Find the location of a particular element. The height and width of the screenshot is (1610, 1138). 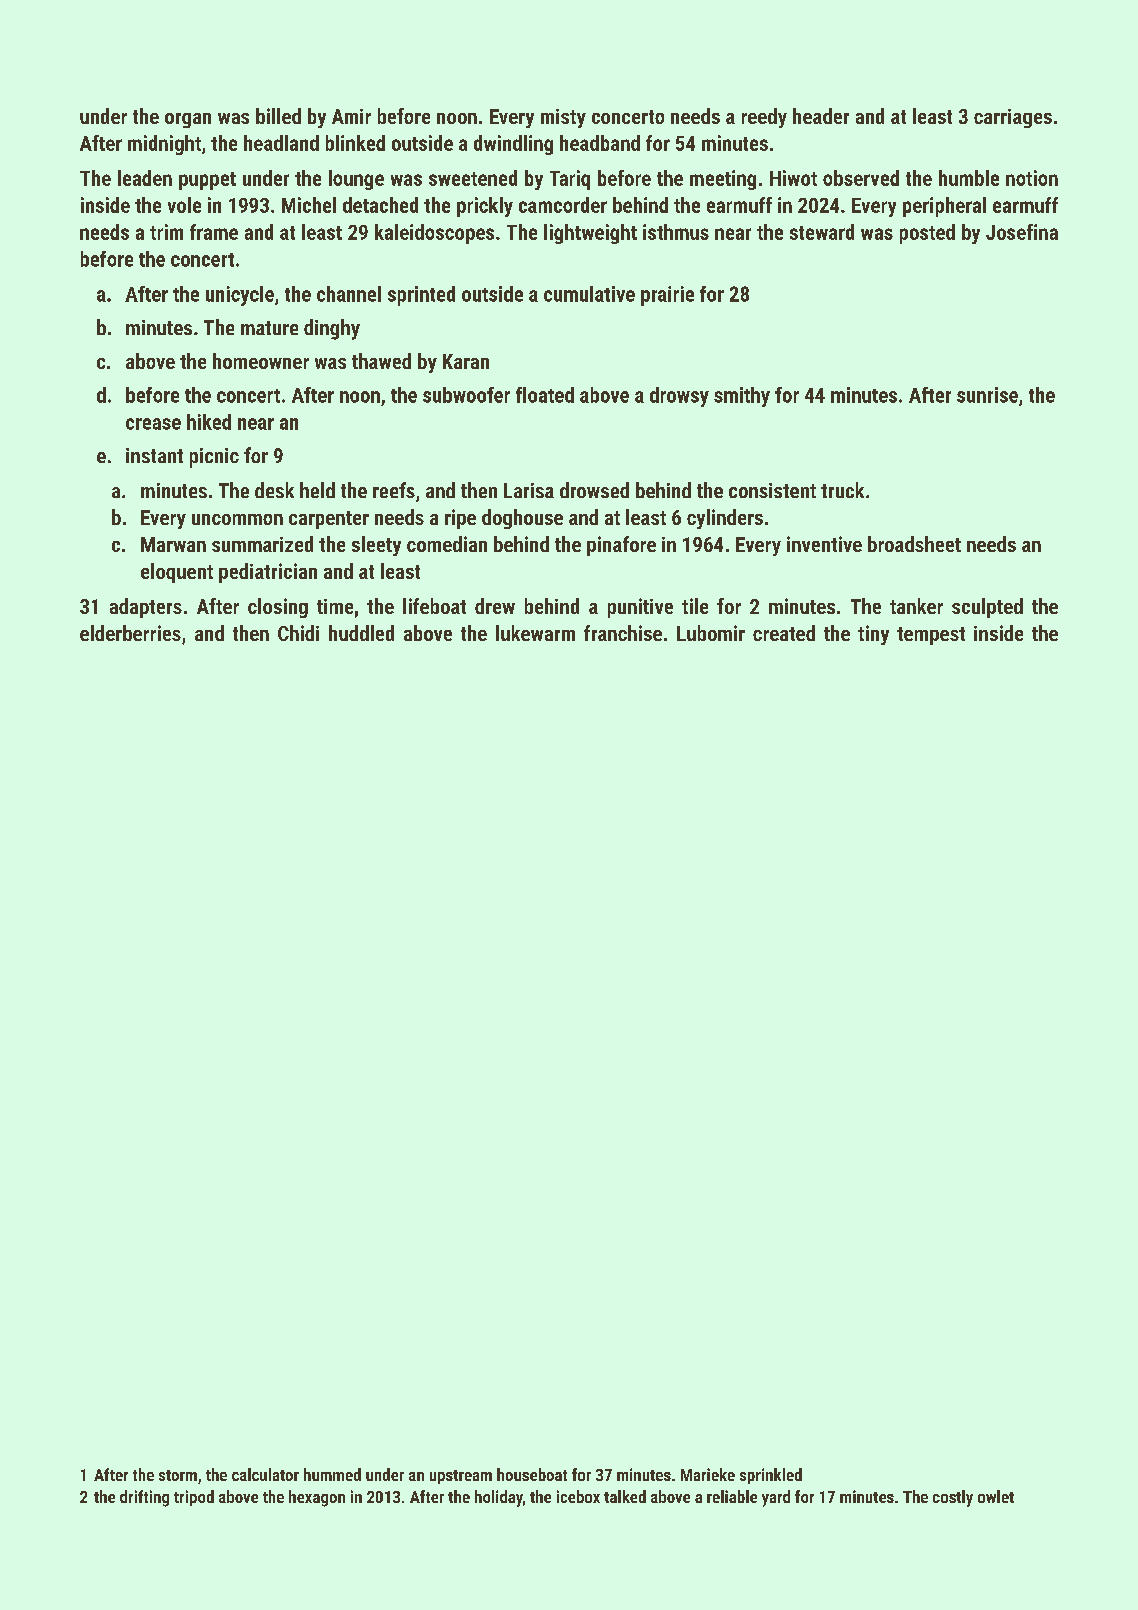

leaden is located at coordinates (145, 178).
